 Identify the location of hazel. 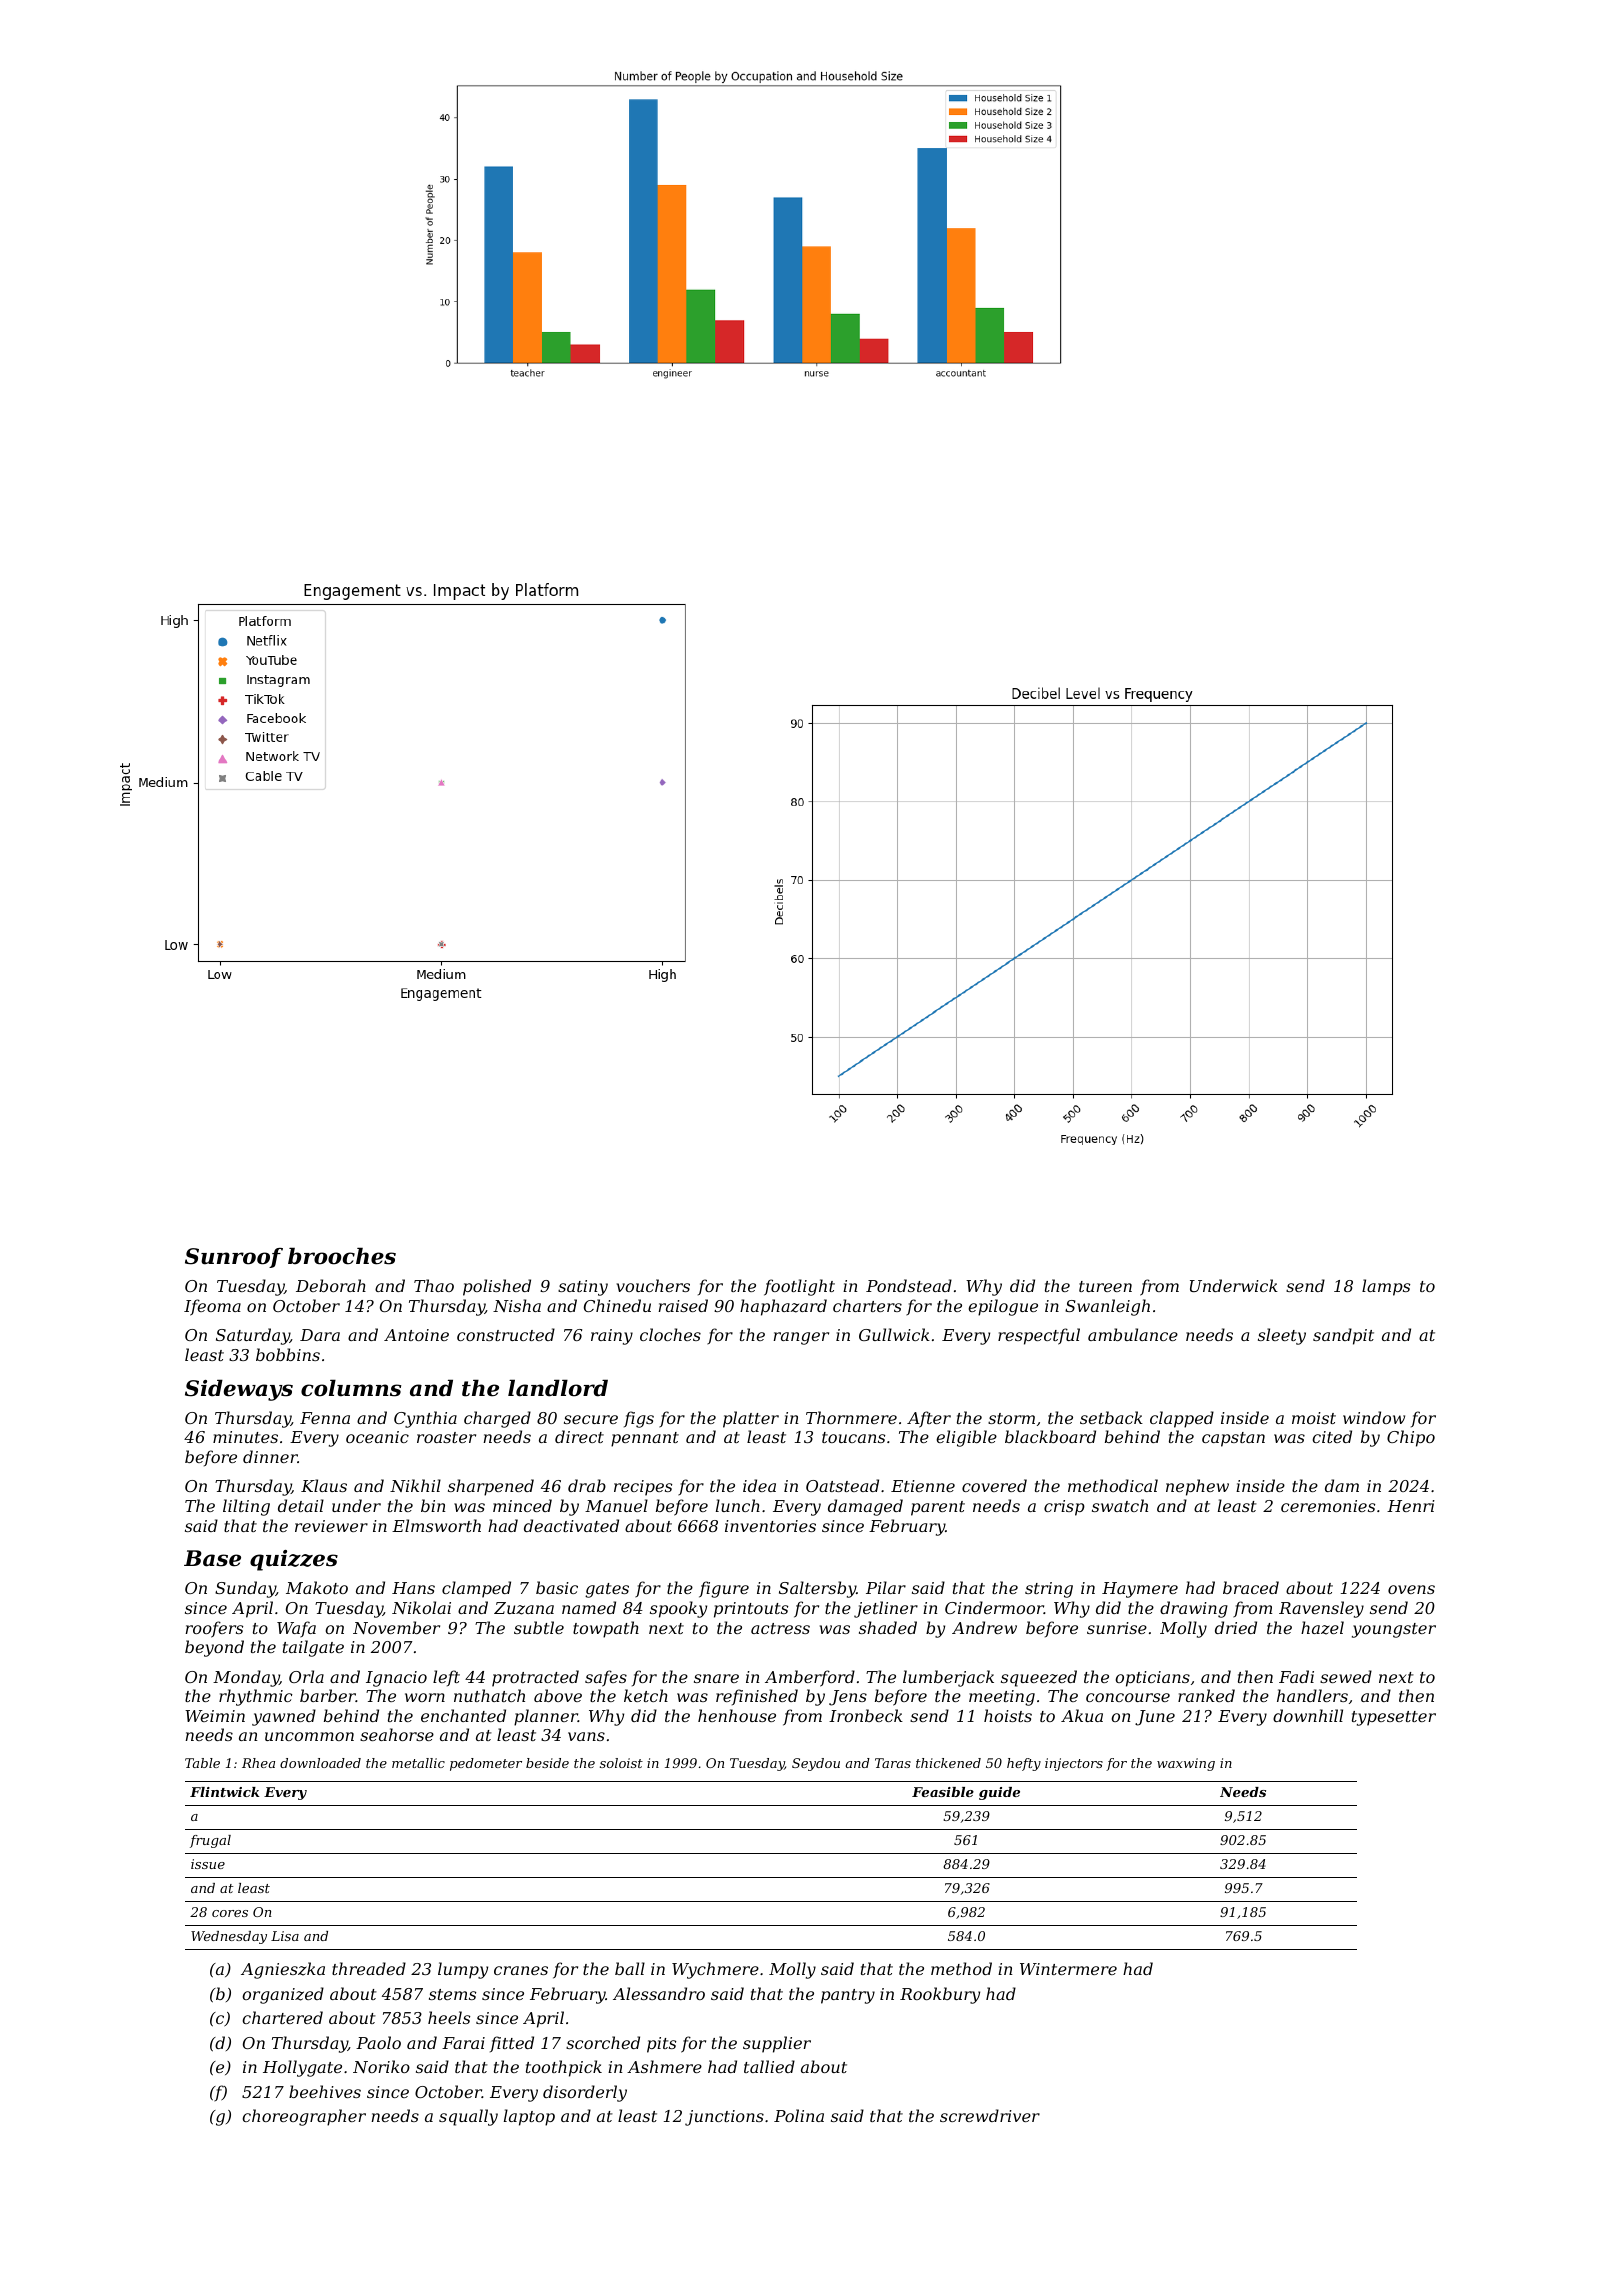
(1322, 1628).
